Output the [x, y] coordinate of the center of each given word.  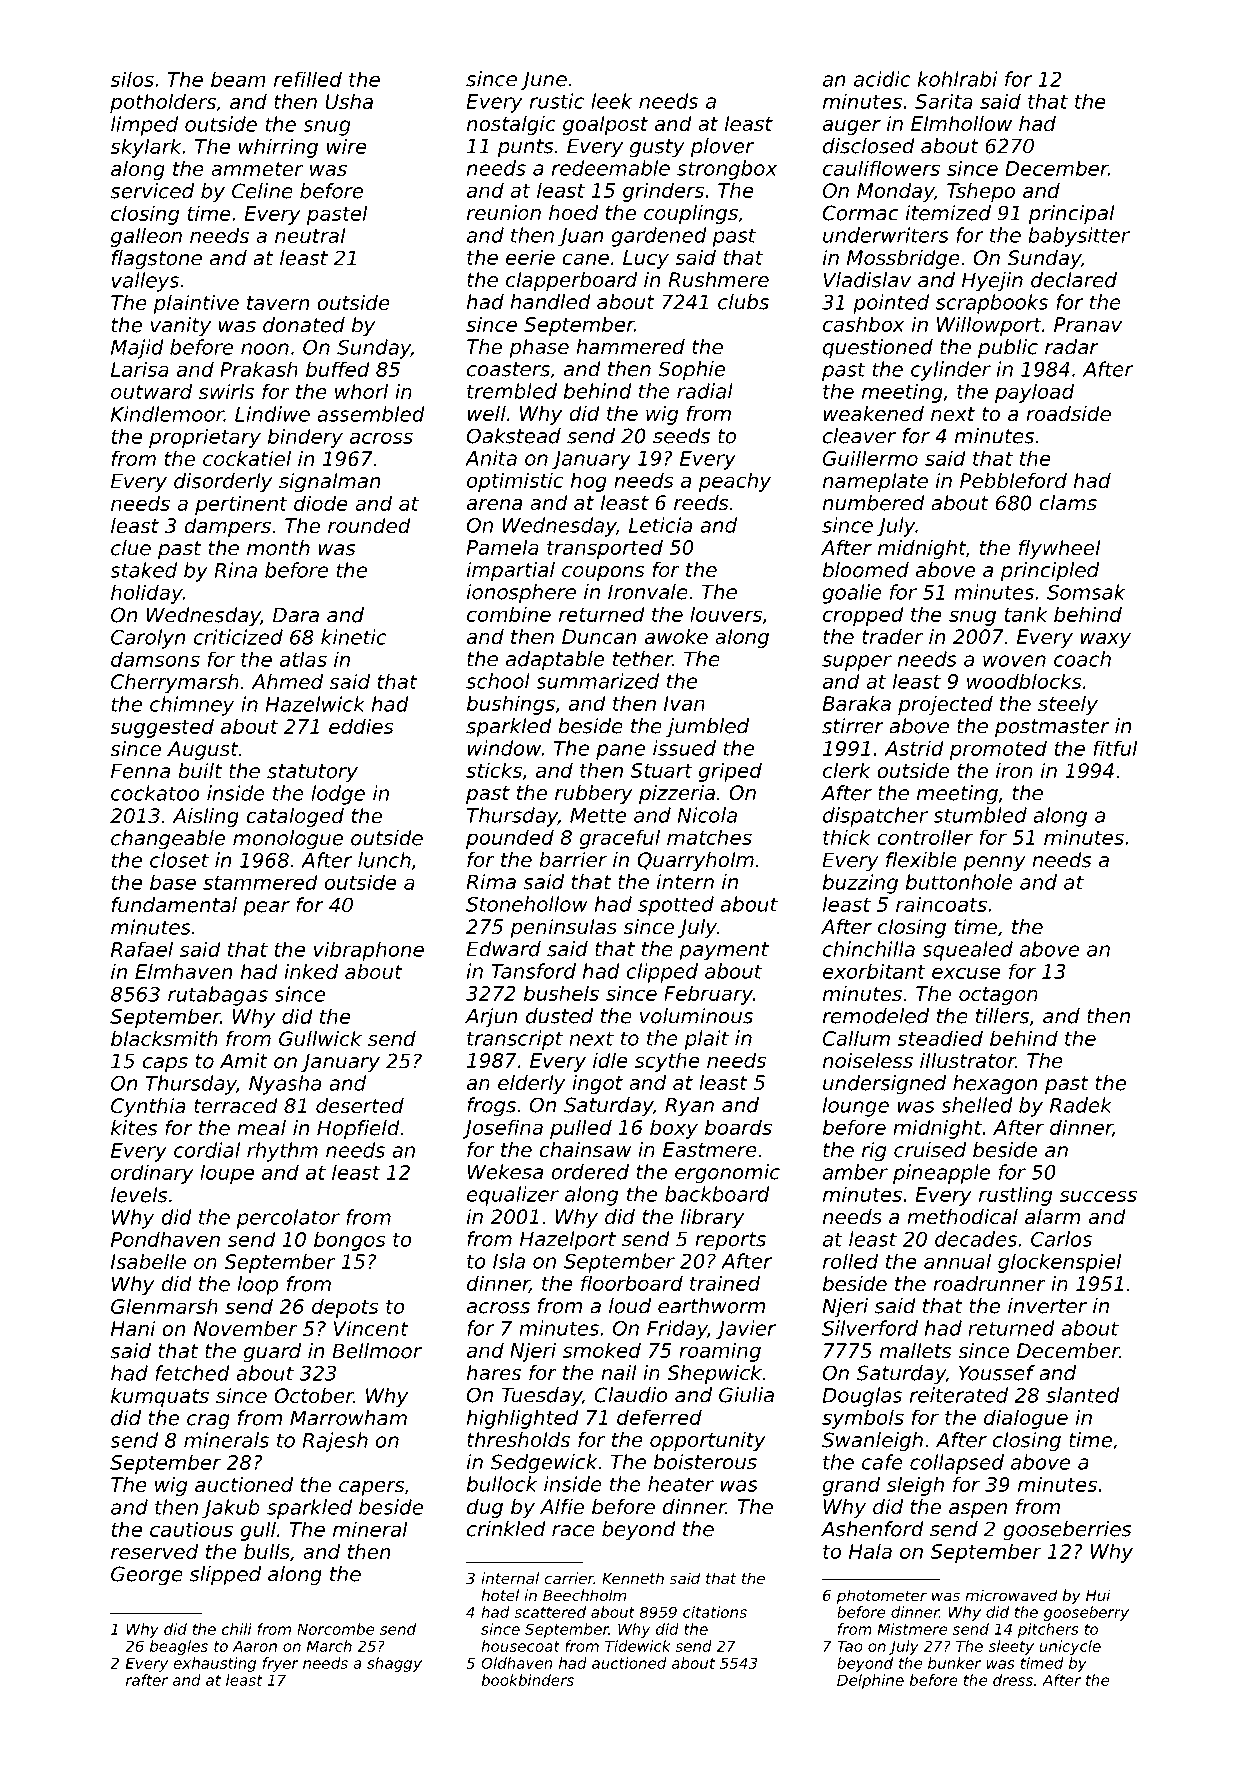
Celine [262, 191]
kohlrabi [957, 79]
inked [311, 972]
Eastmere [710, 1150]
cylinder [951, 371]
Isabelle [148, 1262]
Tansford [533, 971]
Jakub [231, 1509]
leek [612, 101]
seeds [681, 436]
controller [925, 837]
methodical [962, 1217]
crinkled [506, 1529]
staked [143, 570]
